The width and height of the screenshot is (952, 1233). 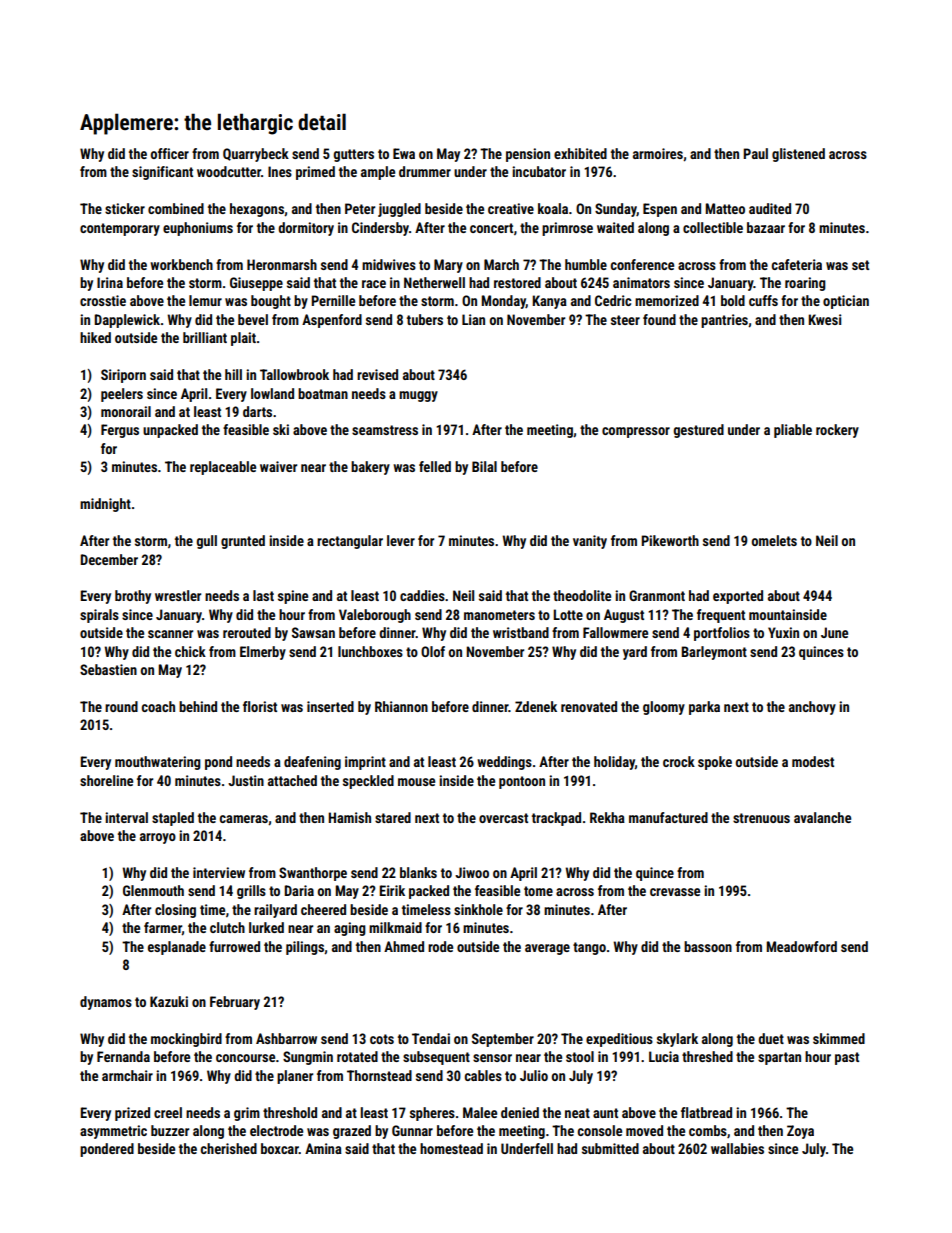 I want to click on armoires, so click(x=658, y=153).
